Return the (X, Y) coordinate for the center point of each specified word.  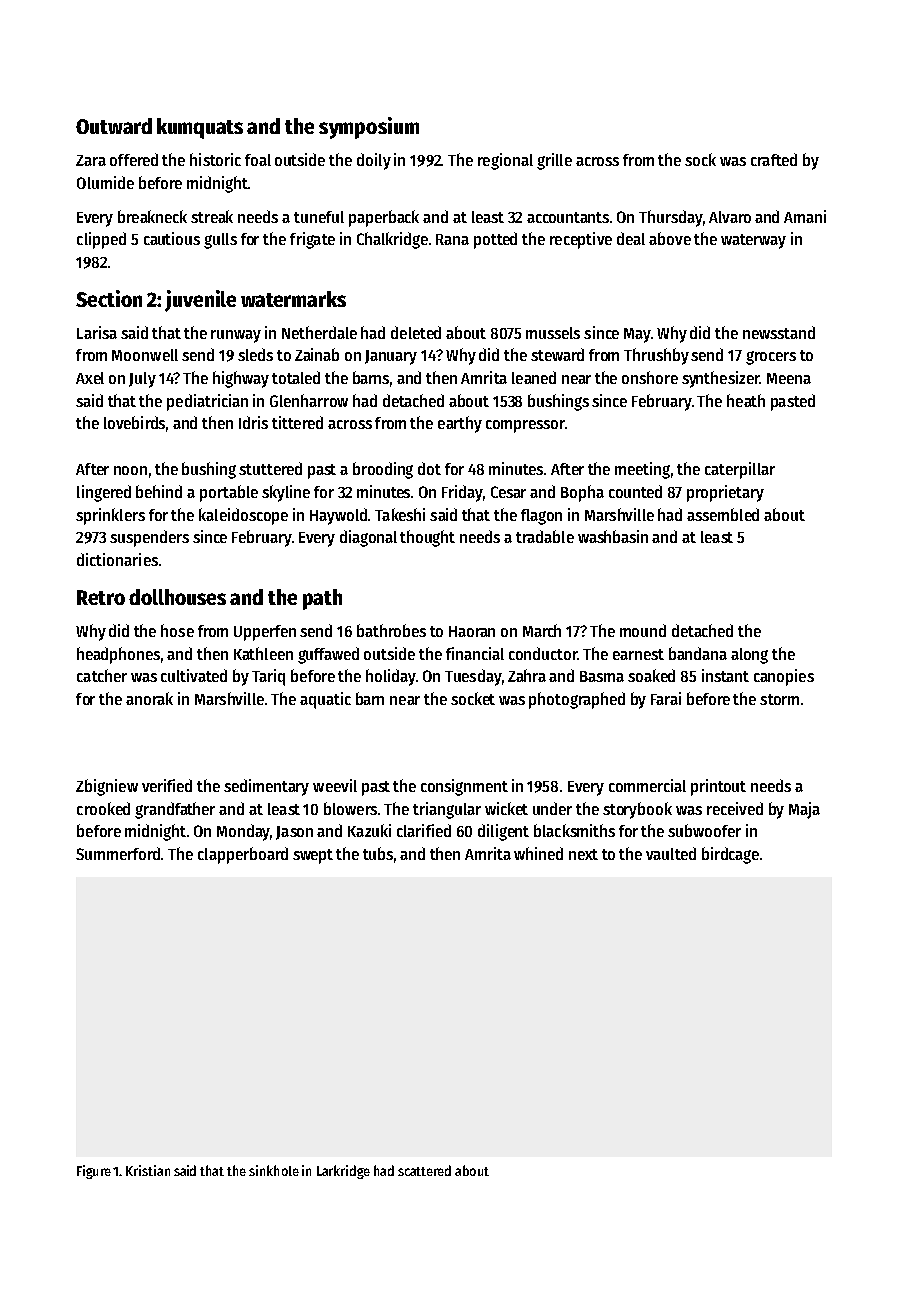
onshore (650, 377)
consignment (464, 787)
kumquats (200, 128)
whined (538, 853)
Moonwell (145, 355)
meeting (642, 470)
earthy (460, 424)
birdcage (730, 855)
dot (429, 468)
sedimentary (266, 787)
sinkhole (274, 1170)
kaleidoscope (243, 516)
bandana (698, 653)
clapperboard (243, 855)
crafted (774, 159)
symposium (369, 128)
